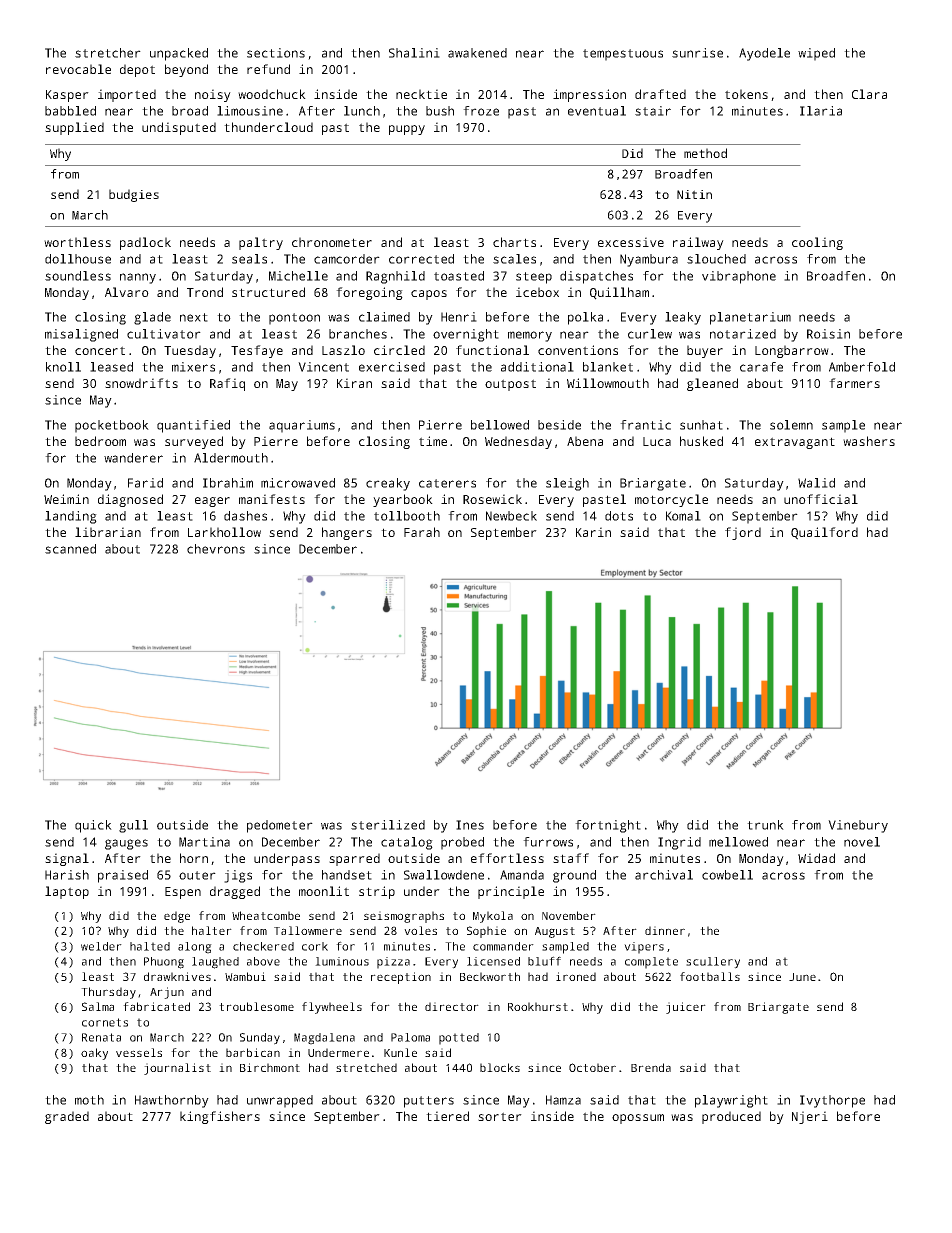 The width and height of the screenshot is (952, 1233). I want to click on sorter, so click(500, 1116).
